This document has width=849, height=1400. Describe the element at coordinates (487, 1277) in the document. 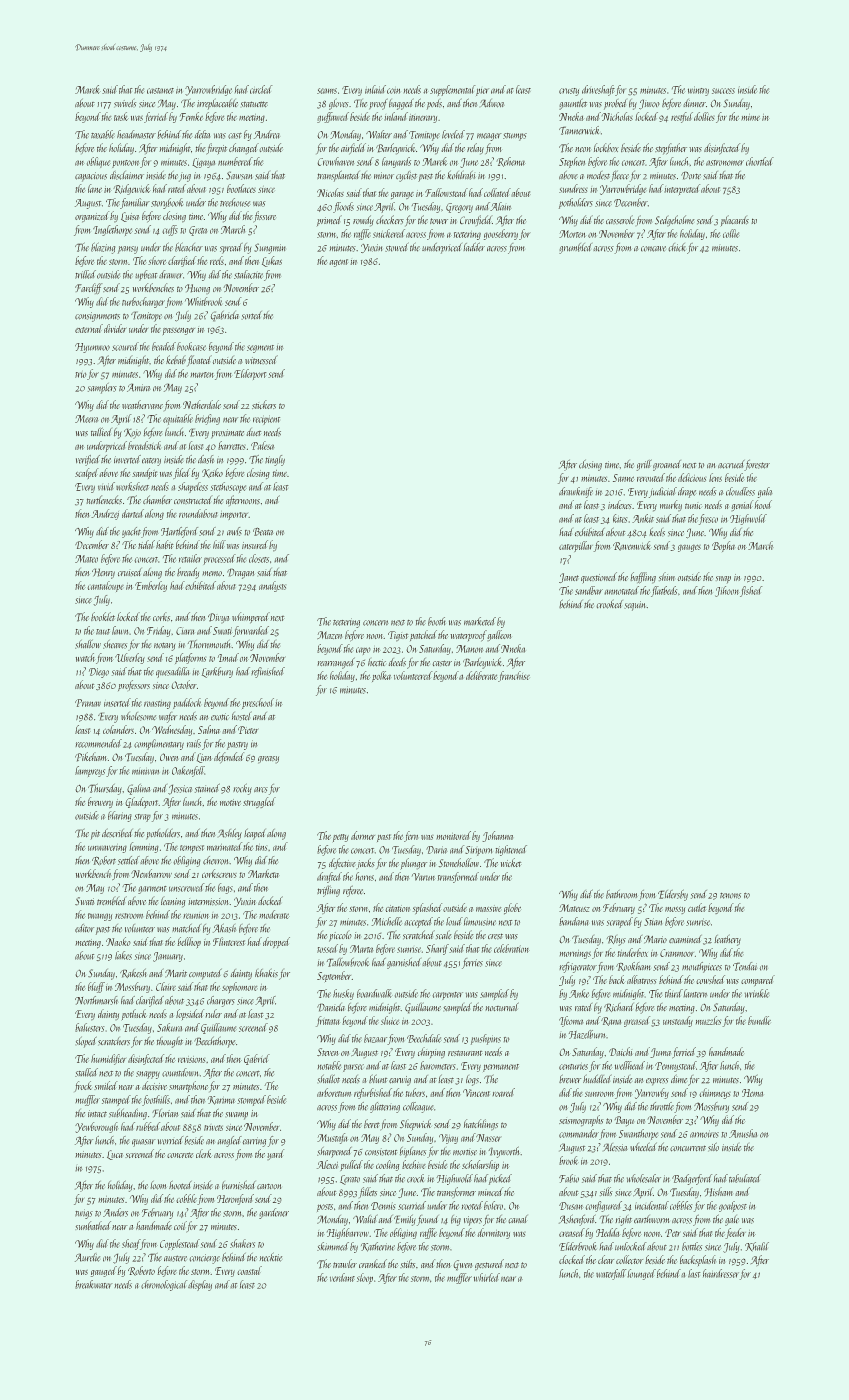

I see `whirled` at that location.
